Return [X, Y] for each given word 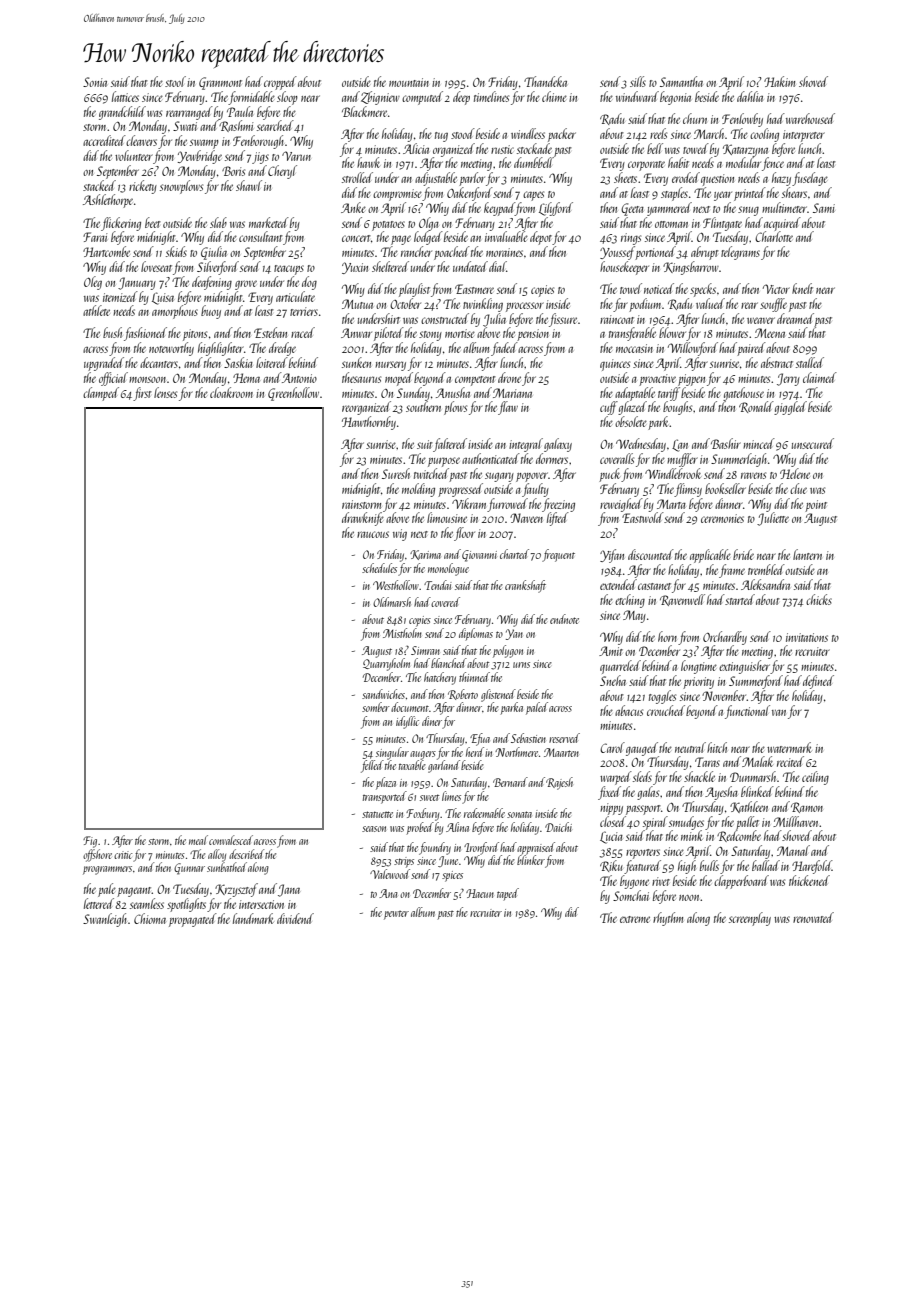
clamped [101, 394]
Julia [494, 320]
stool [175, 81]
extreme [635, 919]
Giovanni [479, 556]
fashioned [145, 334]
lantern [807, 554]
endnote [564, 619]
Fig [90, 842]
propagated [193, 920]
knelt [802, 288]
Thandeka [545, 81]
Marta [671, 504]
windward [637, 96]
